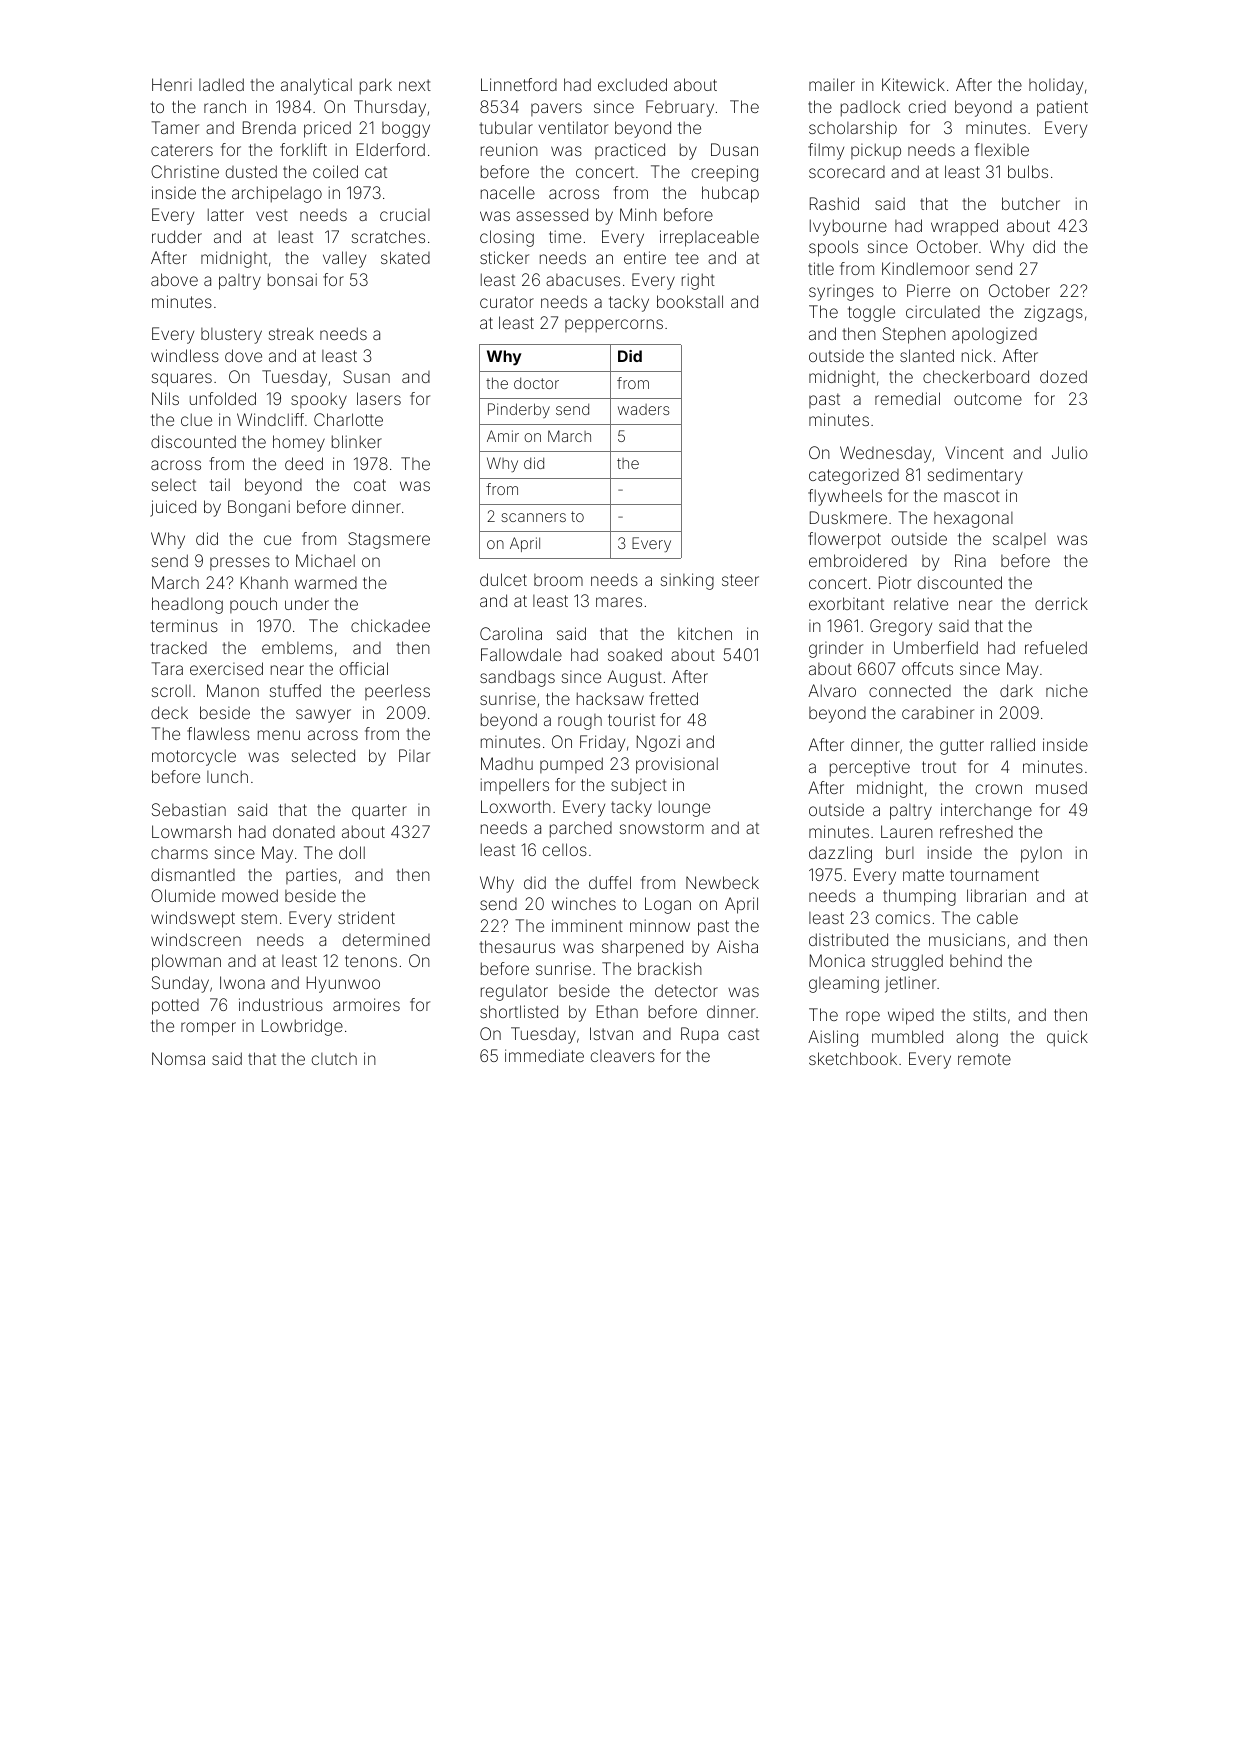 The image size is (1239, 1752). Describe the element at coordinates (684, 808) in the image. I see `lounge` at that location.
